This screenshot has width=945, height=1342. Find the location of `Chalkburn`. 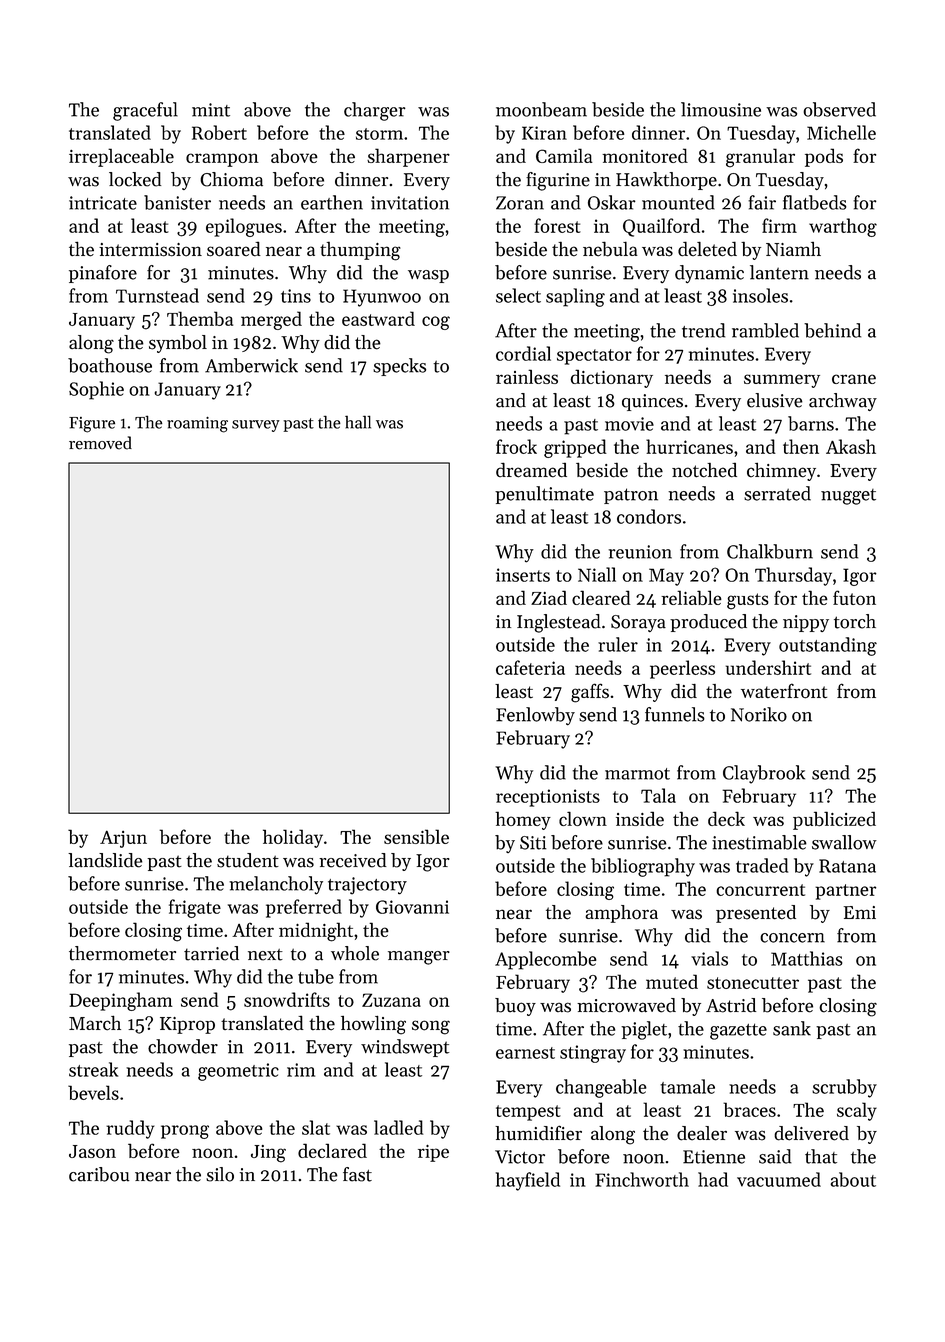

Chalkburn is located at coordinates (770, 551).
